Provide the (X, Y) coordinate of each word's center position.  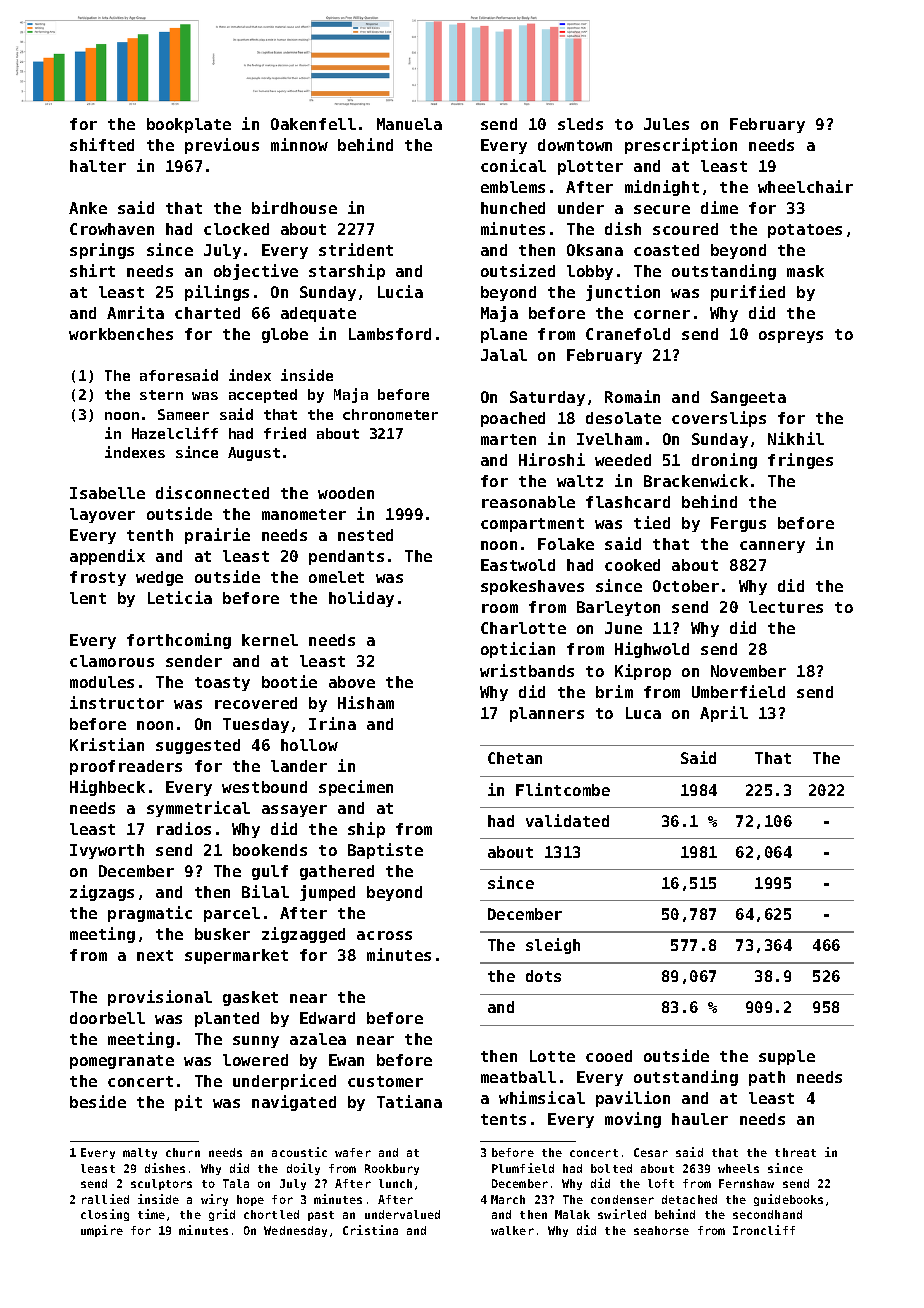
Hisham (366, 702)
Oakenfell (313, 124)
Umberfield (738, 691)
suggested (198, 746)
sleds (580, 124)
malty (140, 1153)
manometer (304, 514)
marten (508, 439)
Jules (666, 124)
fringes (800, 461)
